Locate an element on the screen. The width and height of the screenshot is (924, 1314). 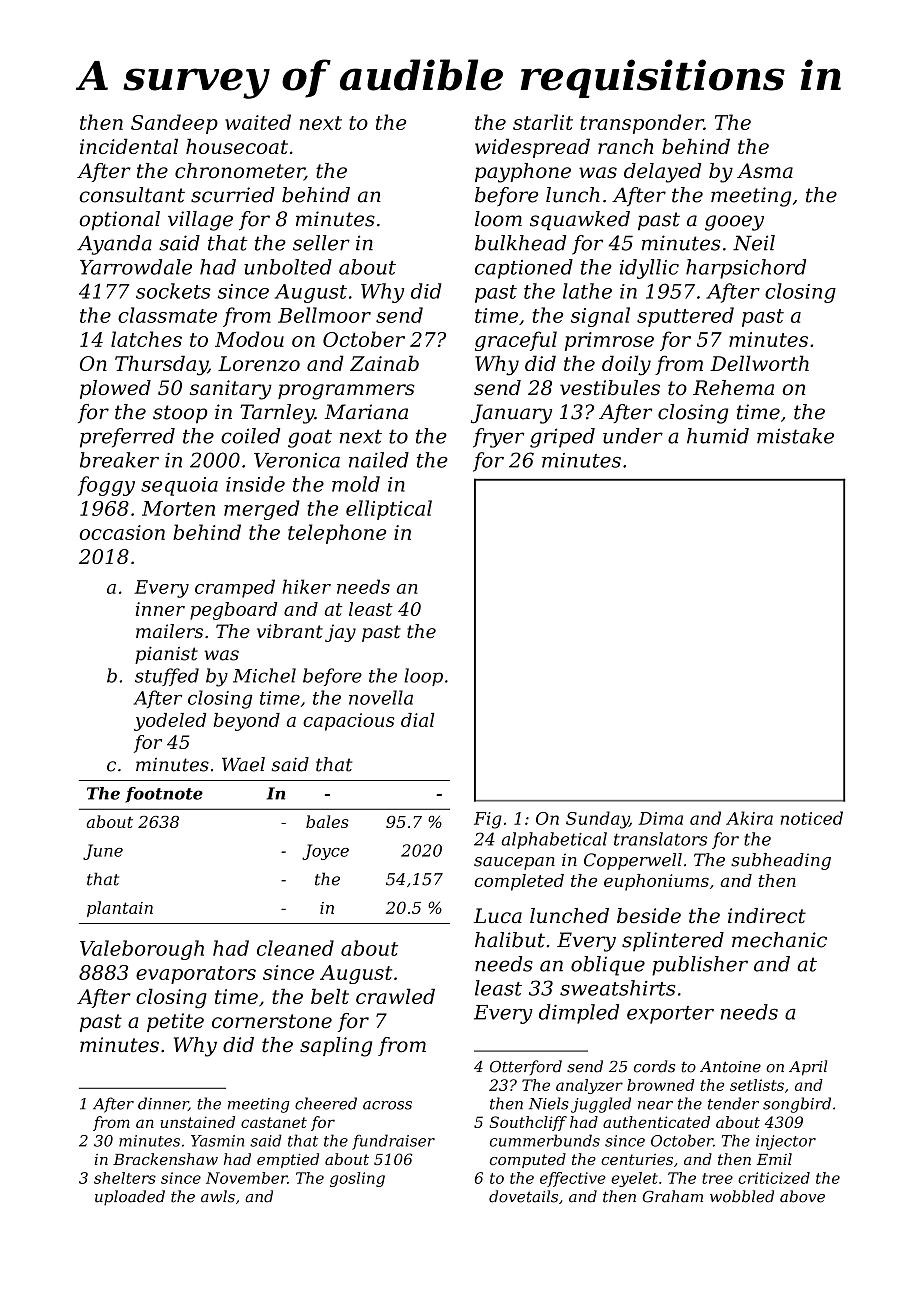
Ayanda is located at coordinates (114, 245).
